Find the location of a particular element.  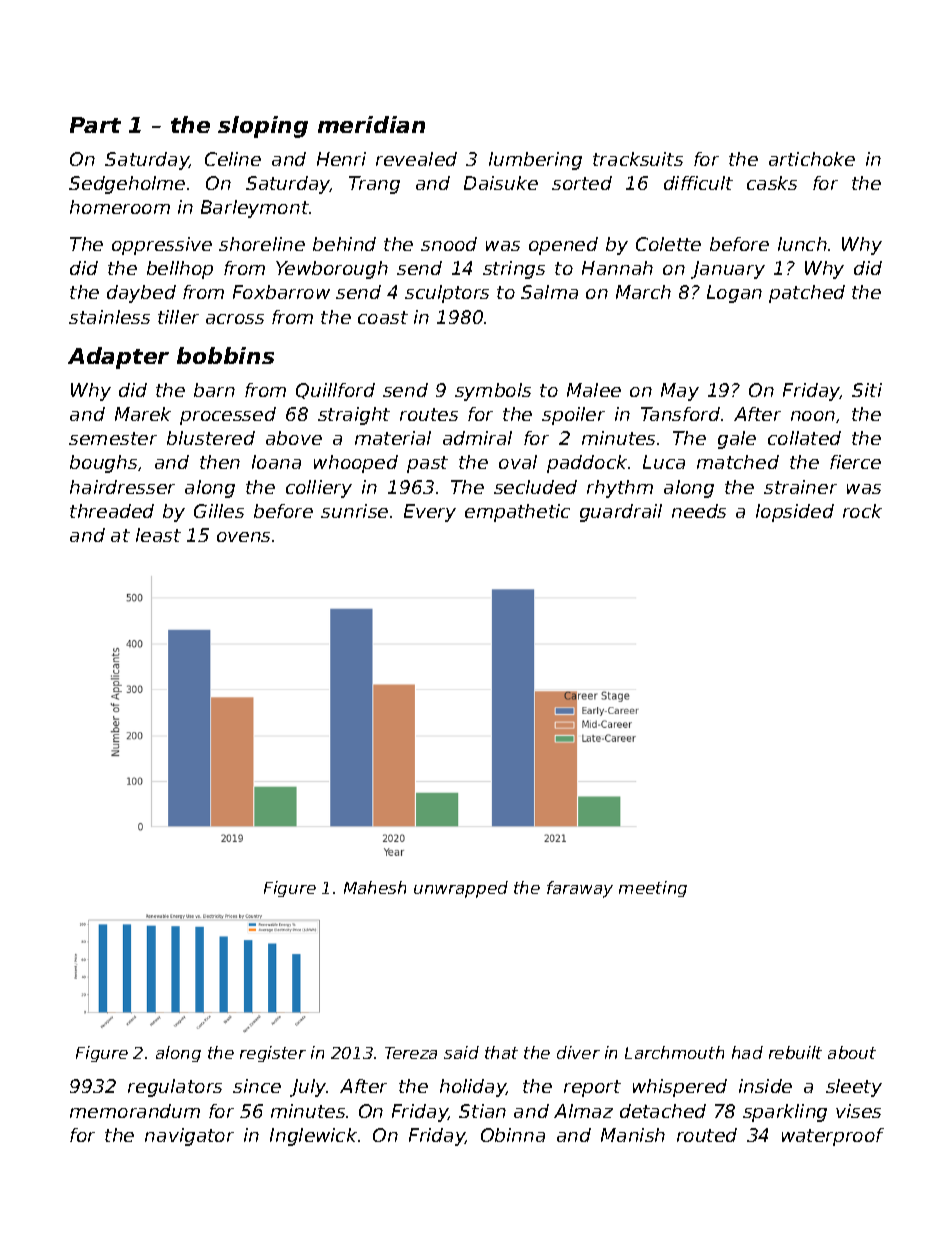

artichoke is located at coordinates (812, 159).
